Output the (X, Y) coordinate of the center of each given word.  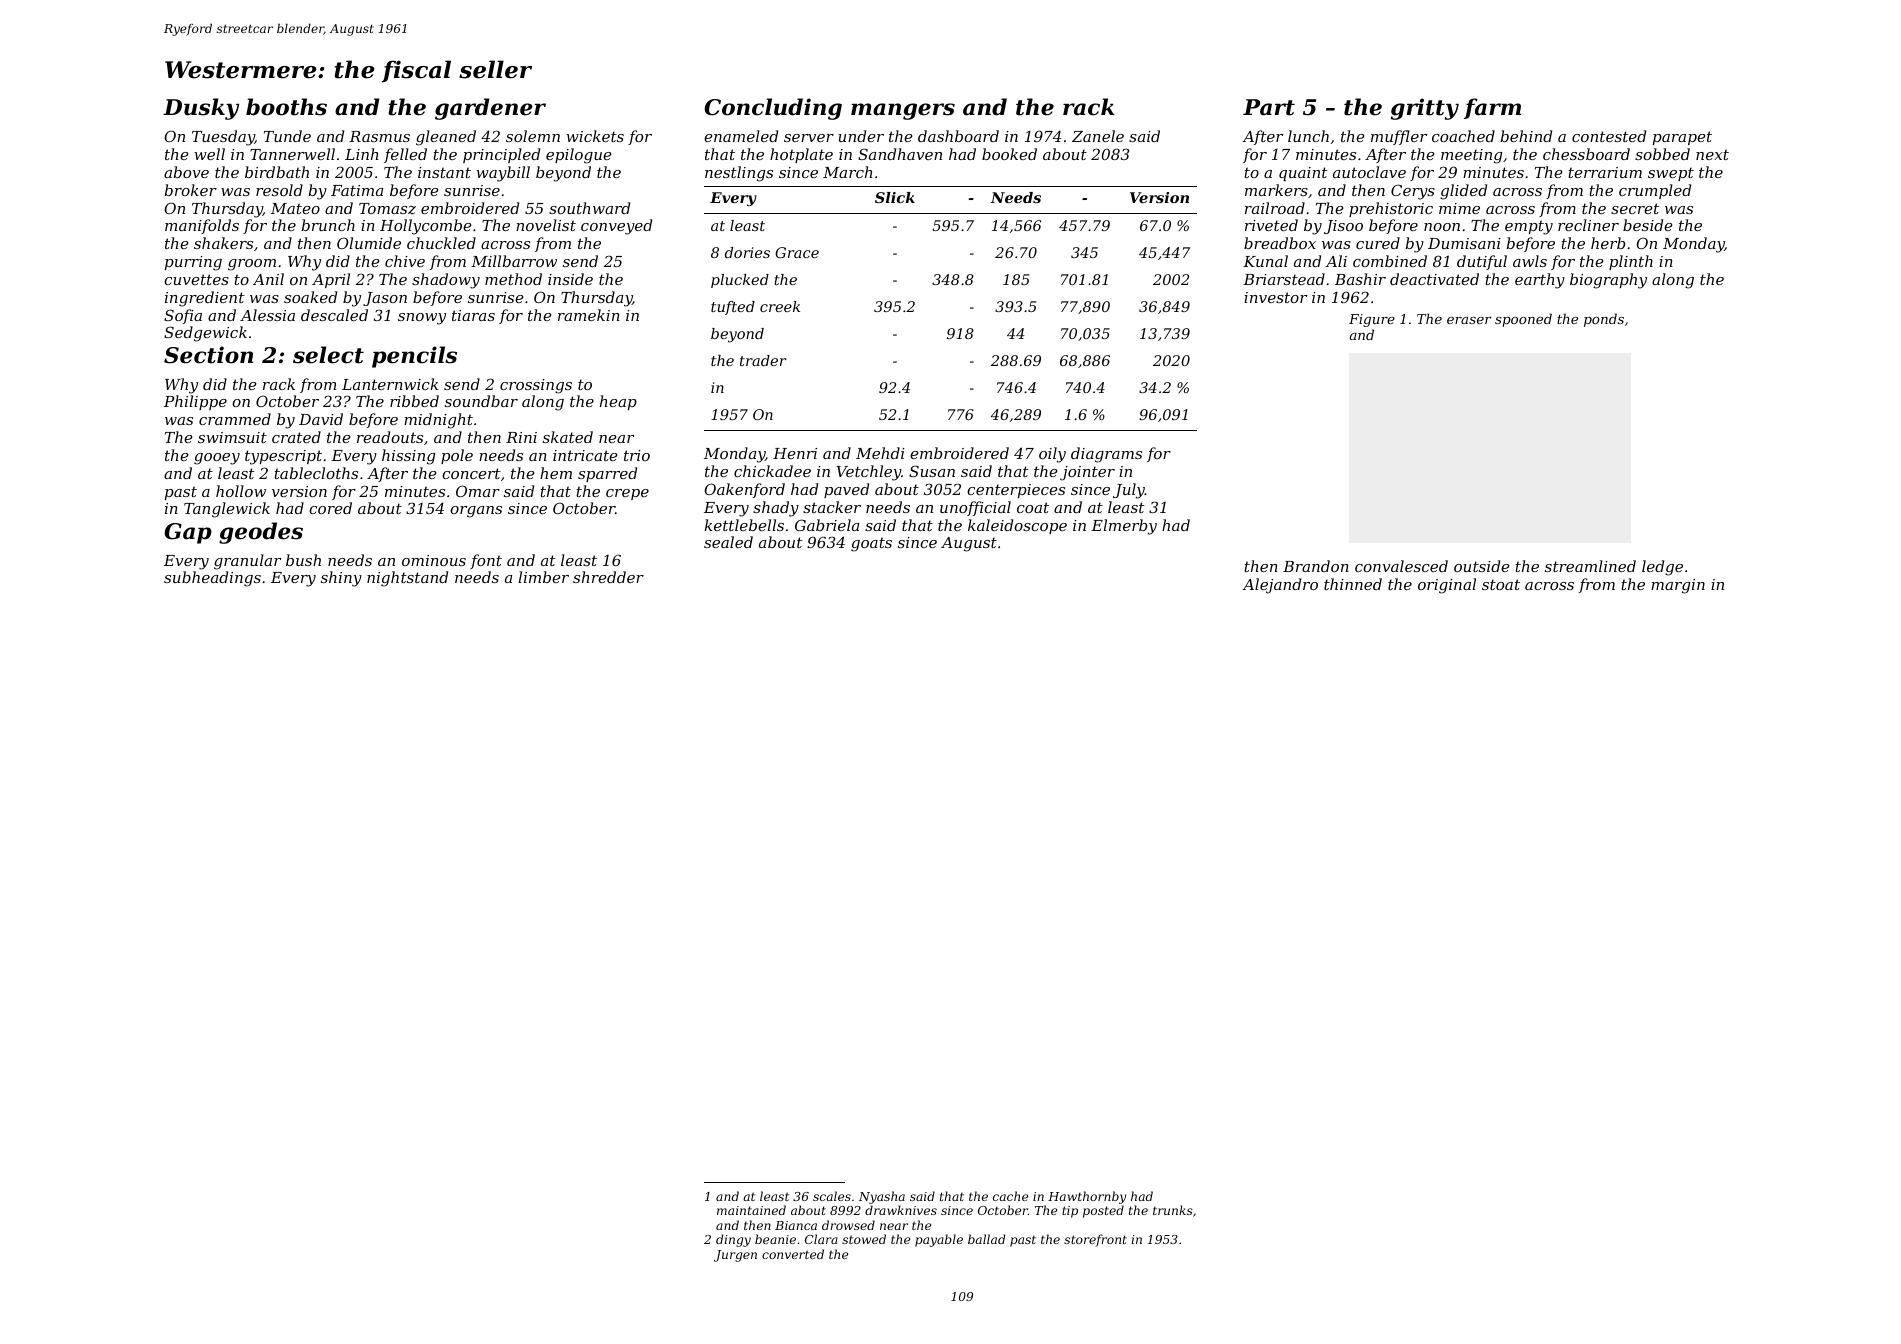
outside (1481, 566)
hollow (241, 491)
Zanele (1098, 136)
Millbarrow (514, 261)
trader (763, 360)
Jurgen (735, 1256)
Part (1269, 107)
